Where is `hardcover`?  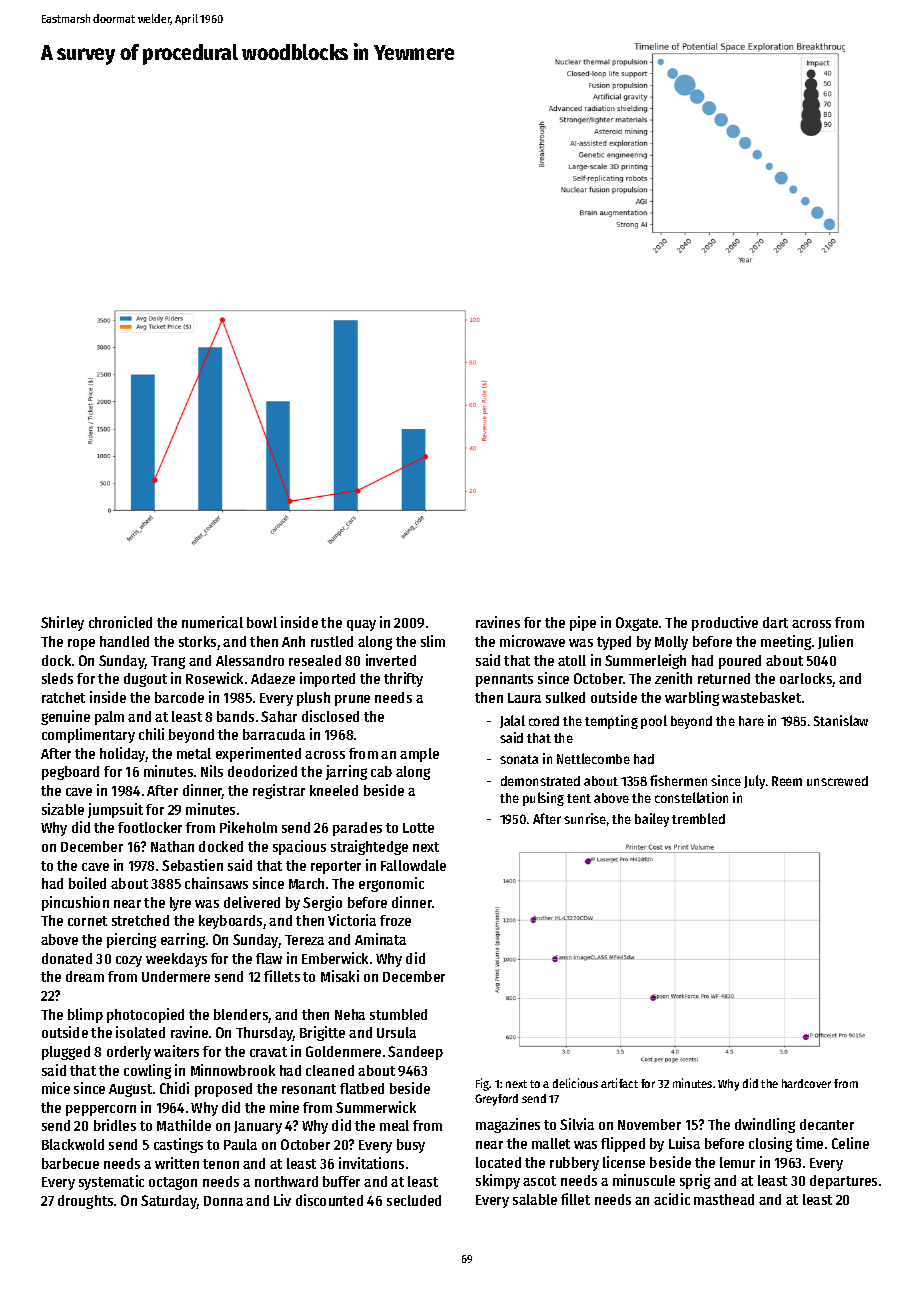
hardcover is located at coordinates (806, 1083).
